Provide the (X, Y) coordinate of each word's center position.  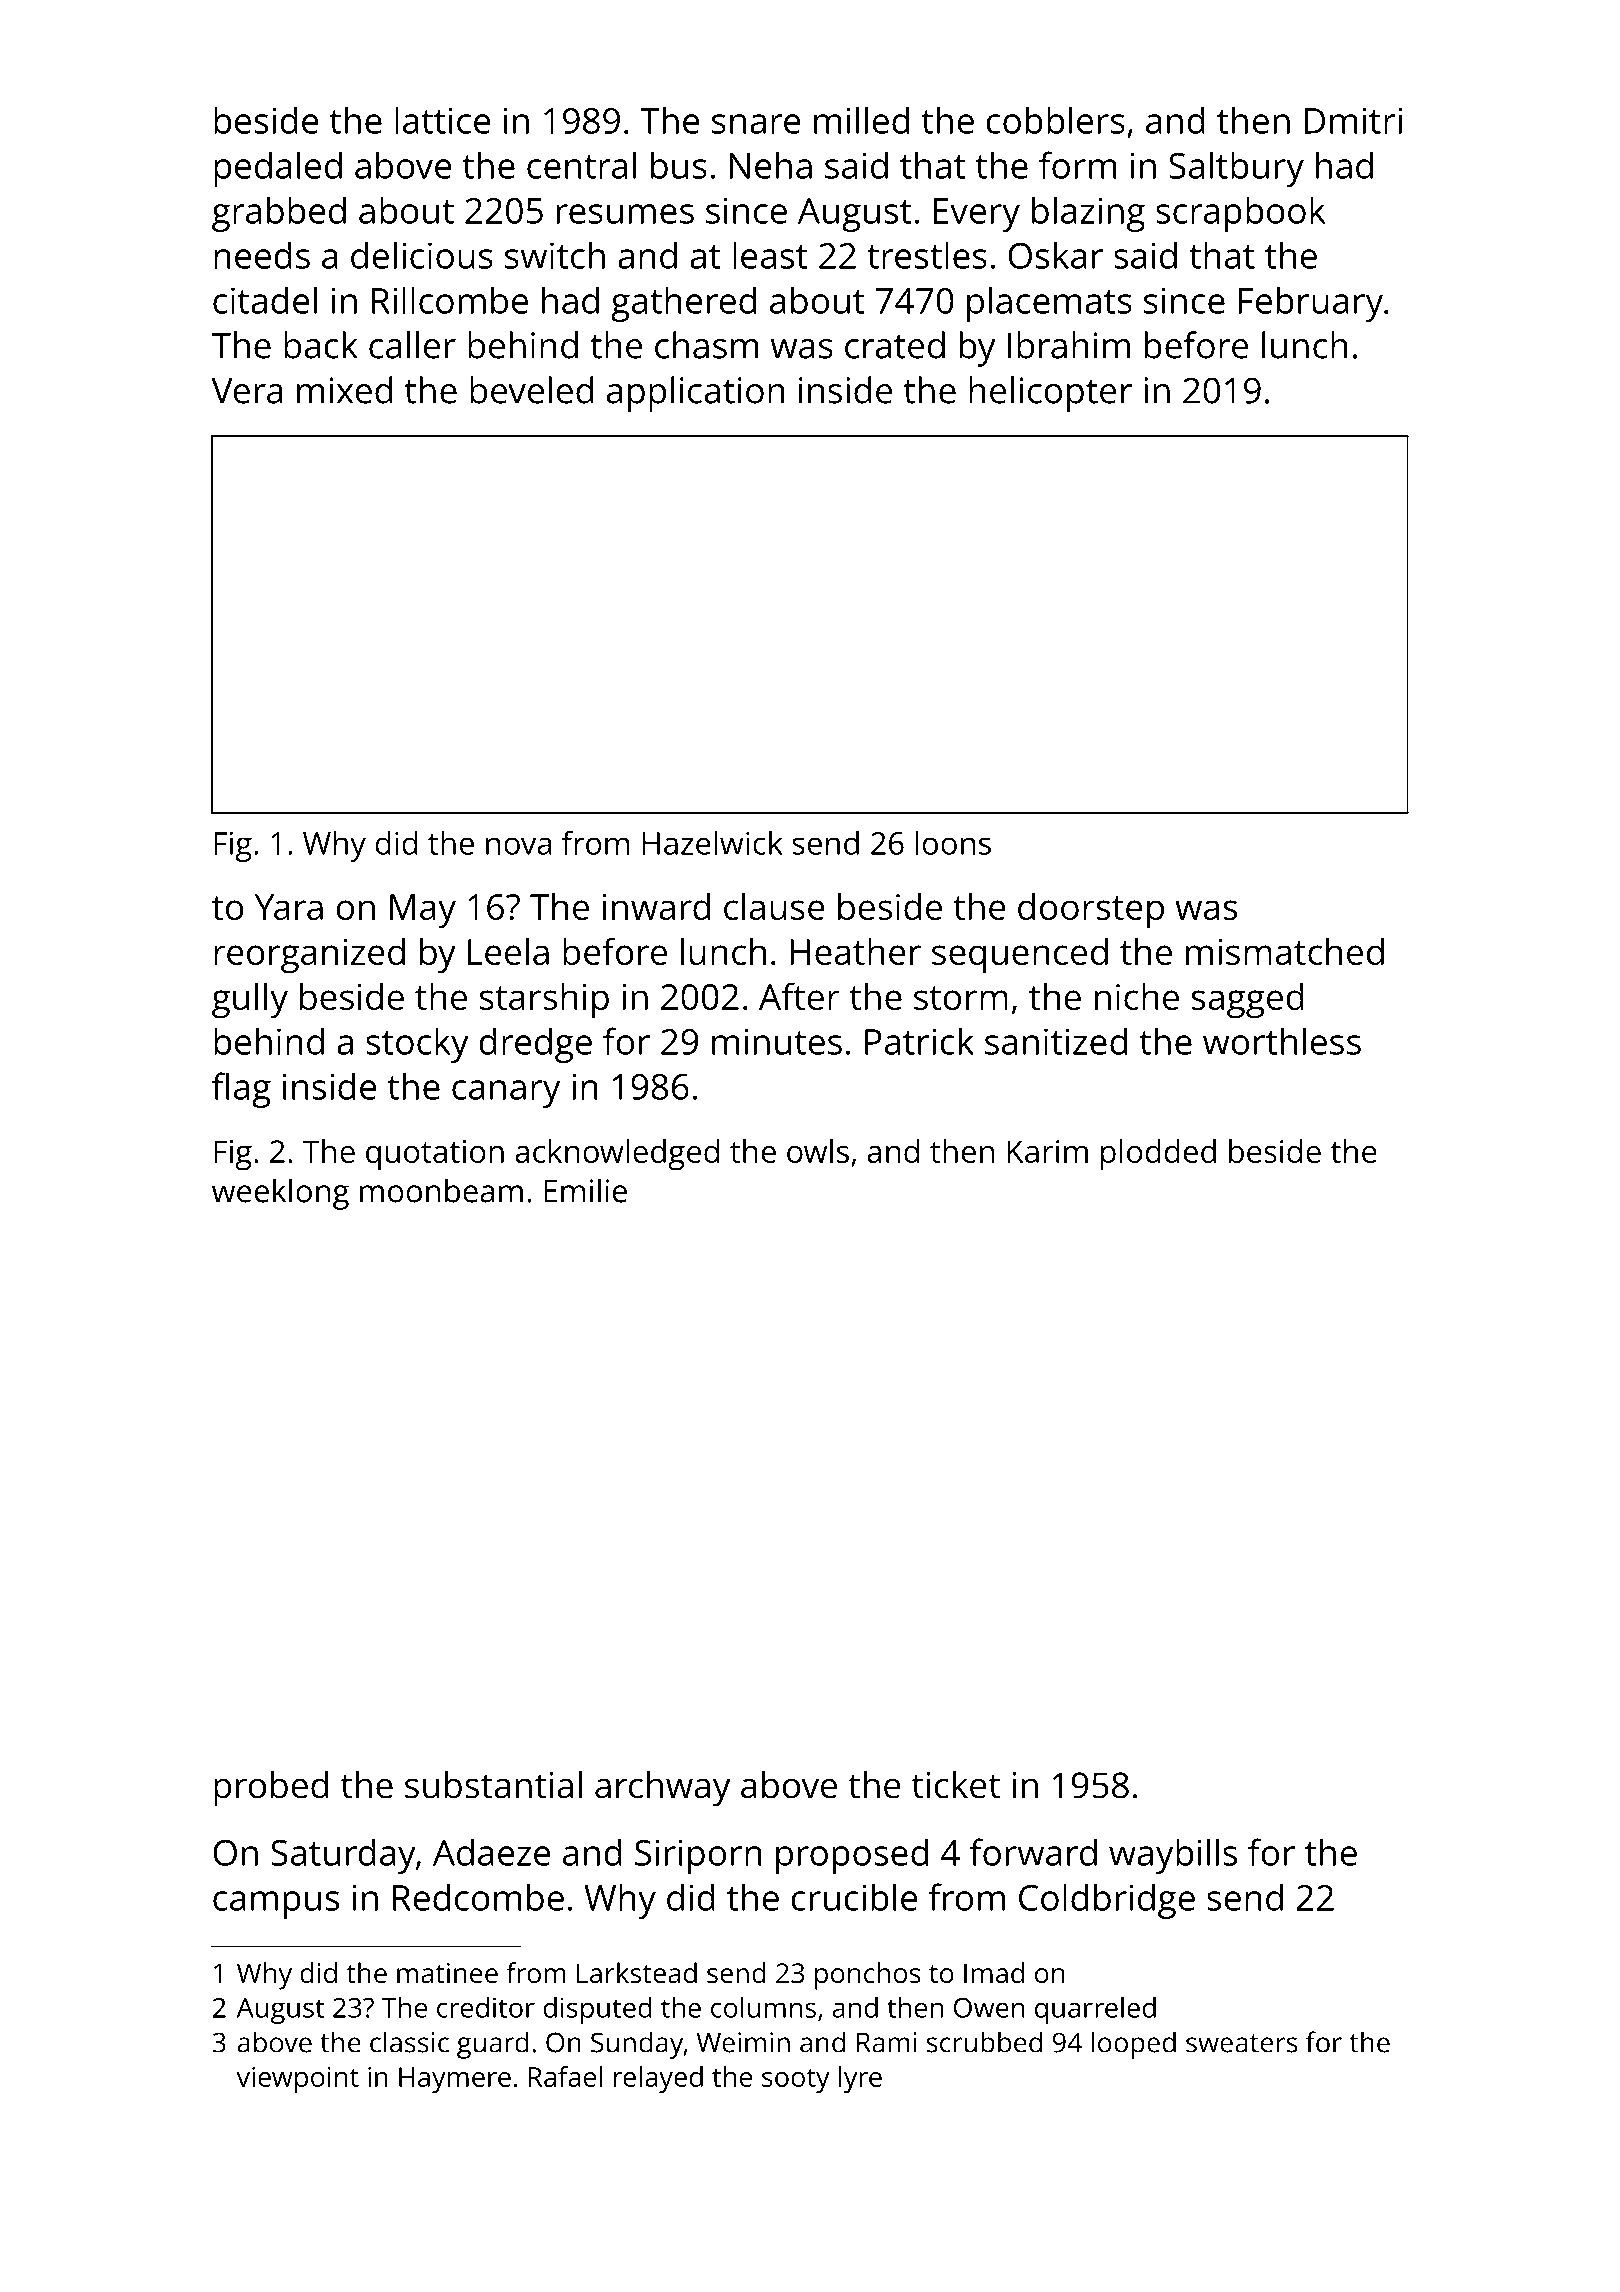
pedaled (278, 169)
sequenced (1020, 955)
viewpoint (297, 2080)
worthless (1282, 1041)
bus (679, 165)
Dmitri (1353, 120)
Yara (289, 907)
